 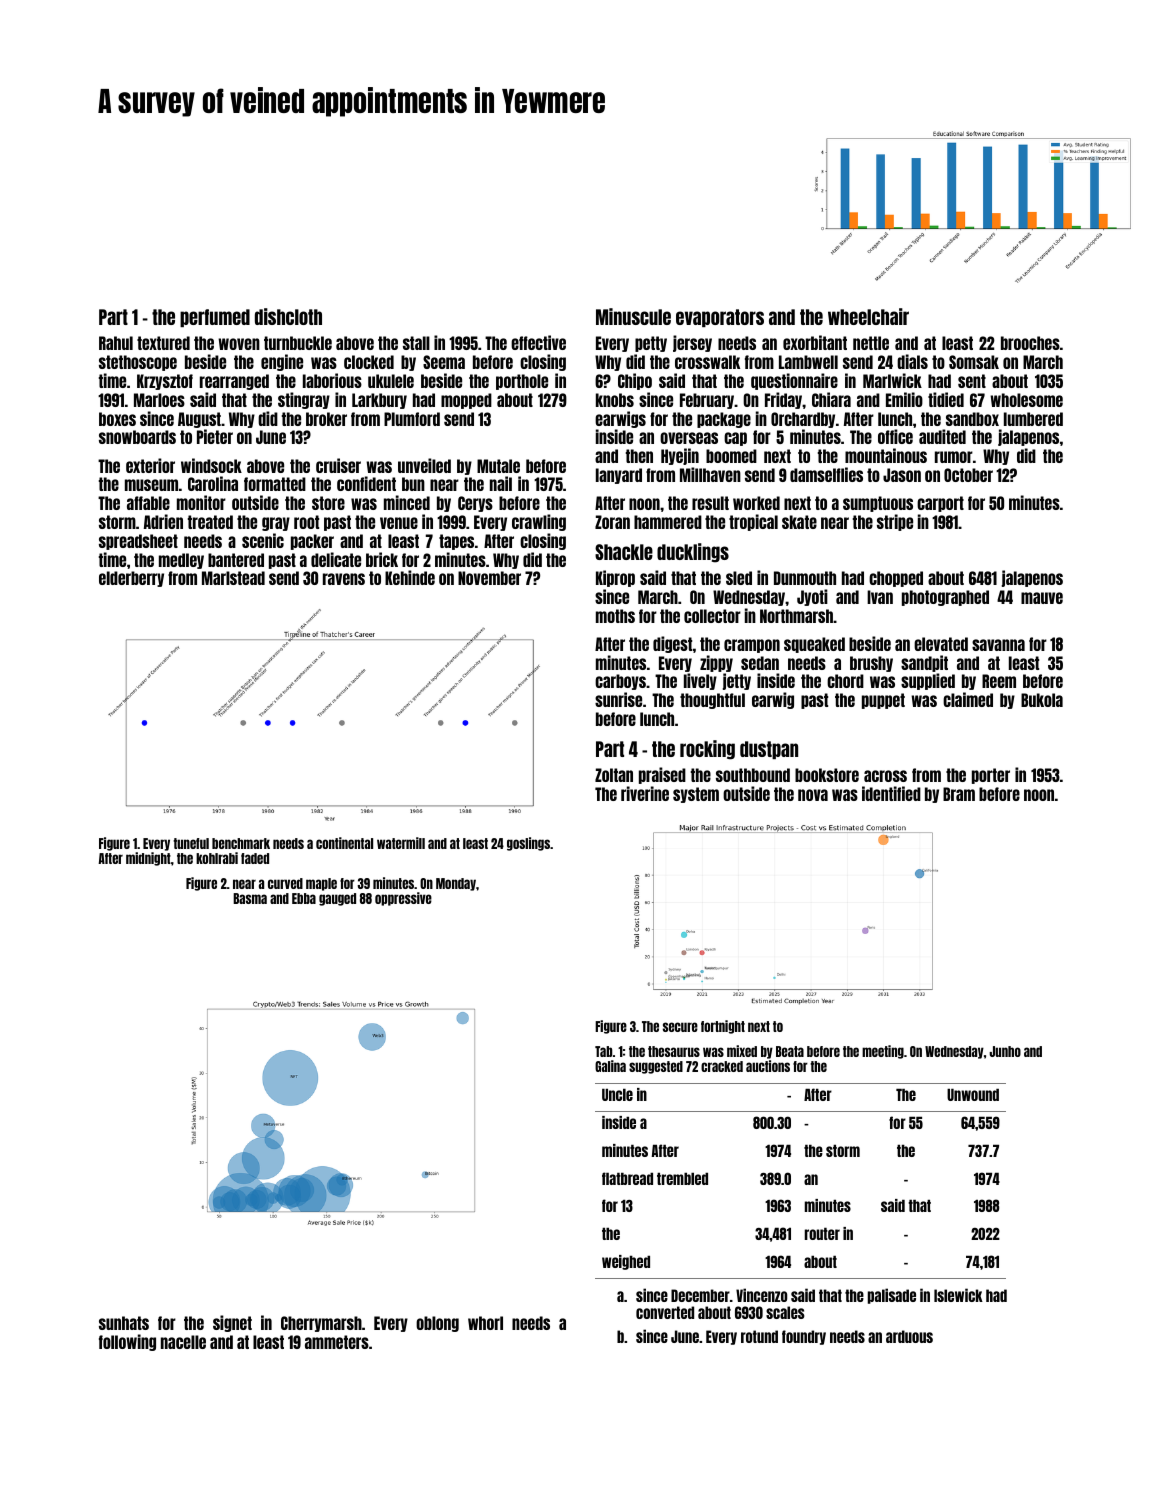 What do you see at coordinates (250, 898) in the screenshot?
I see `Basma` at bounding box center [250, 898].
